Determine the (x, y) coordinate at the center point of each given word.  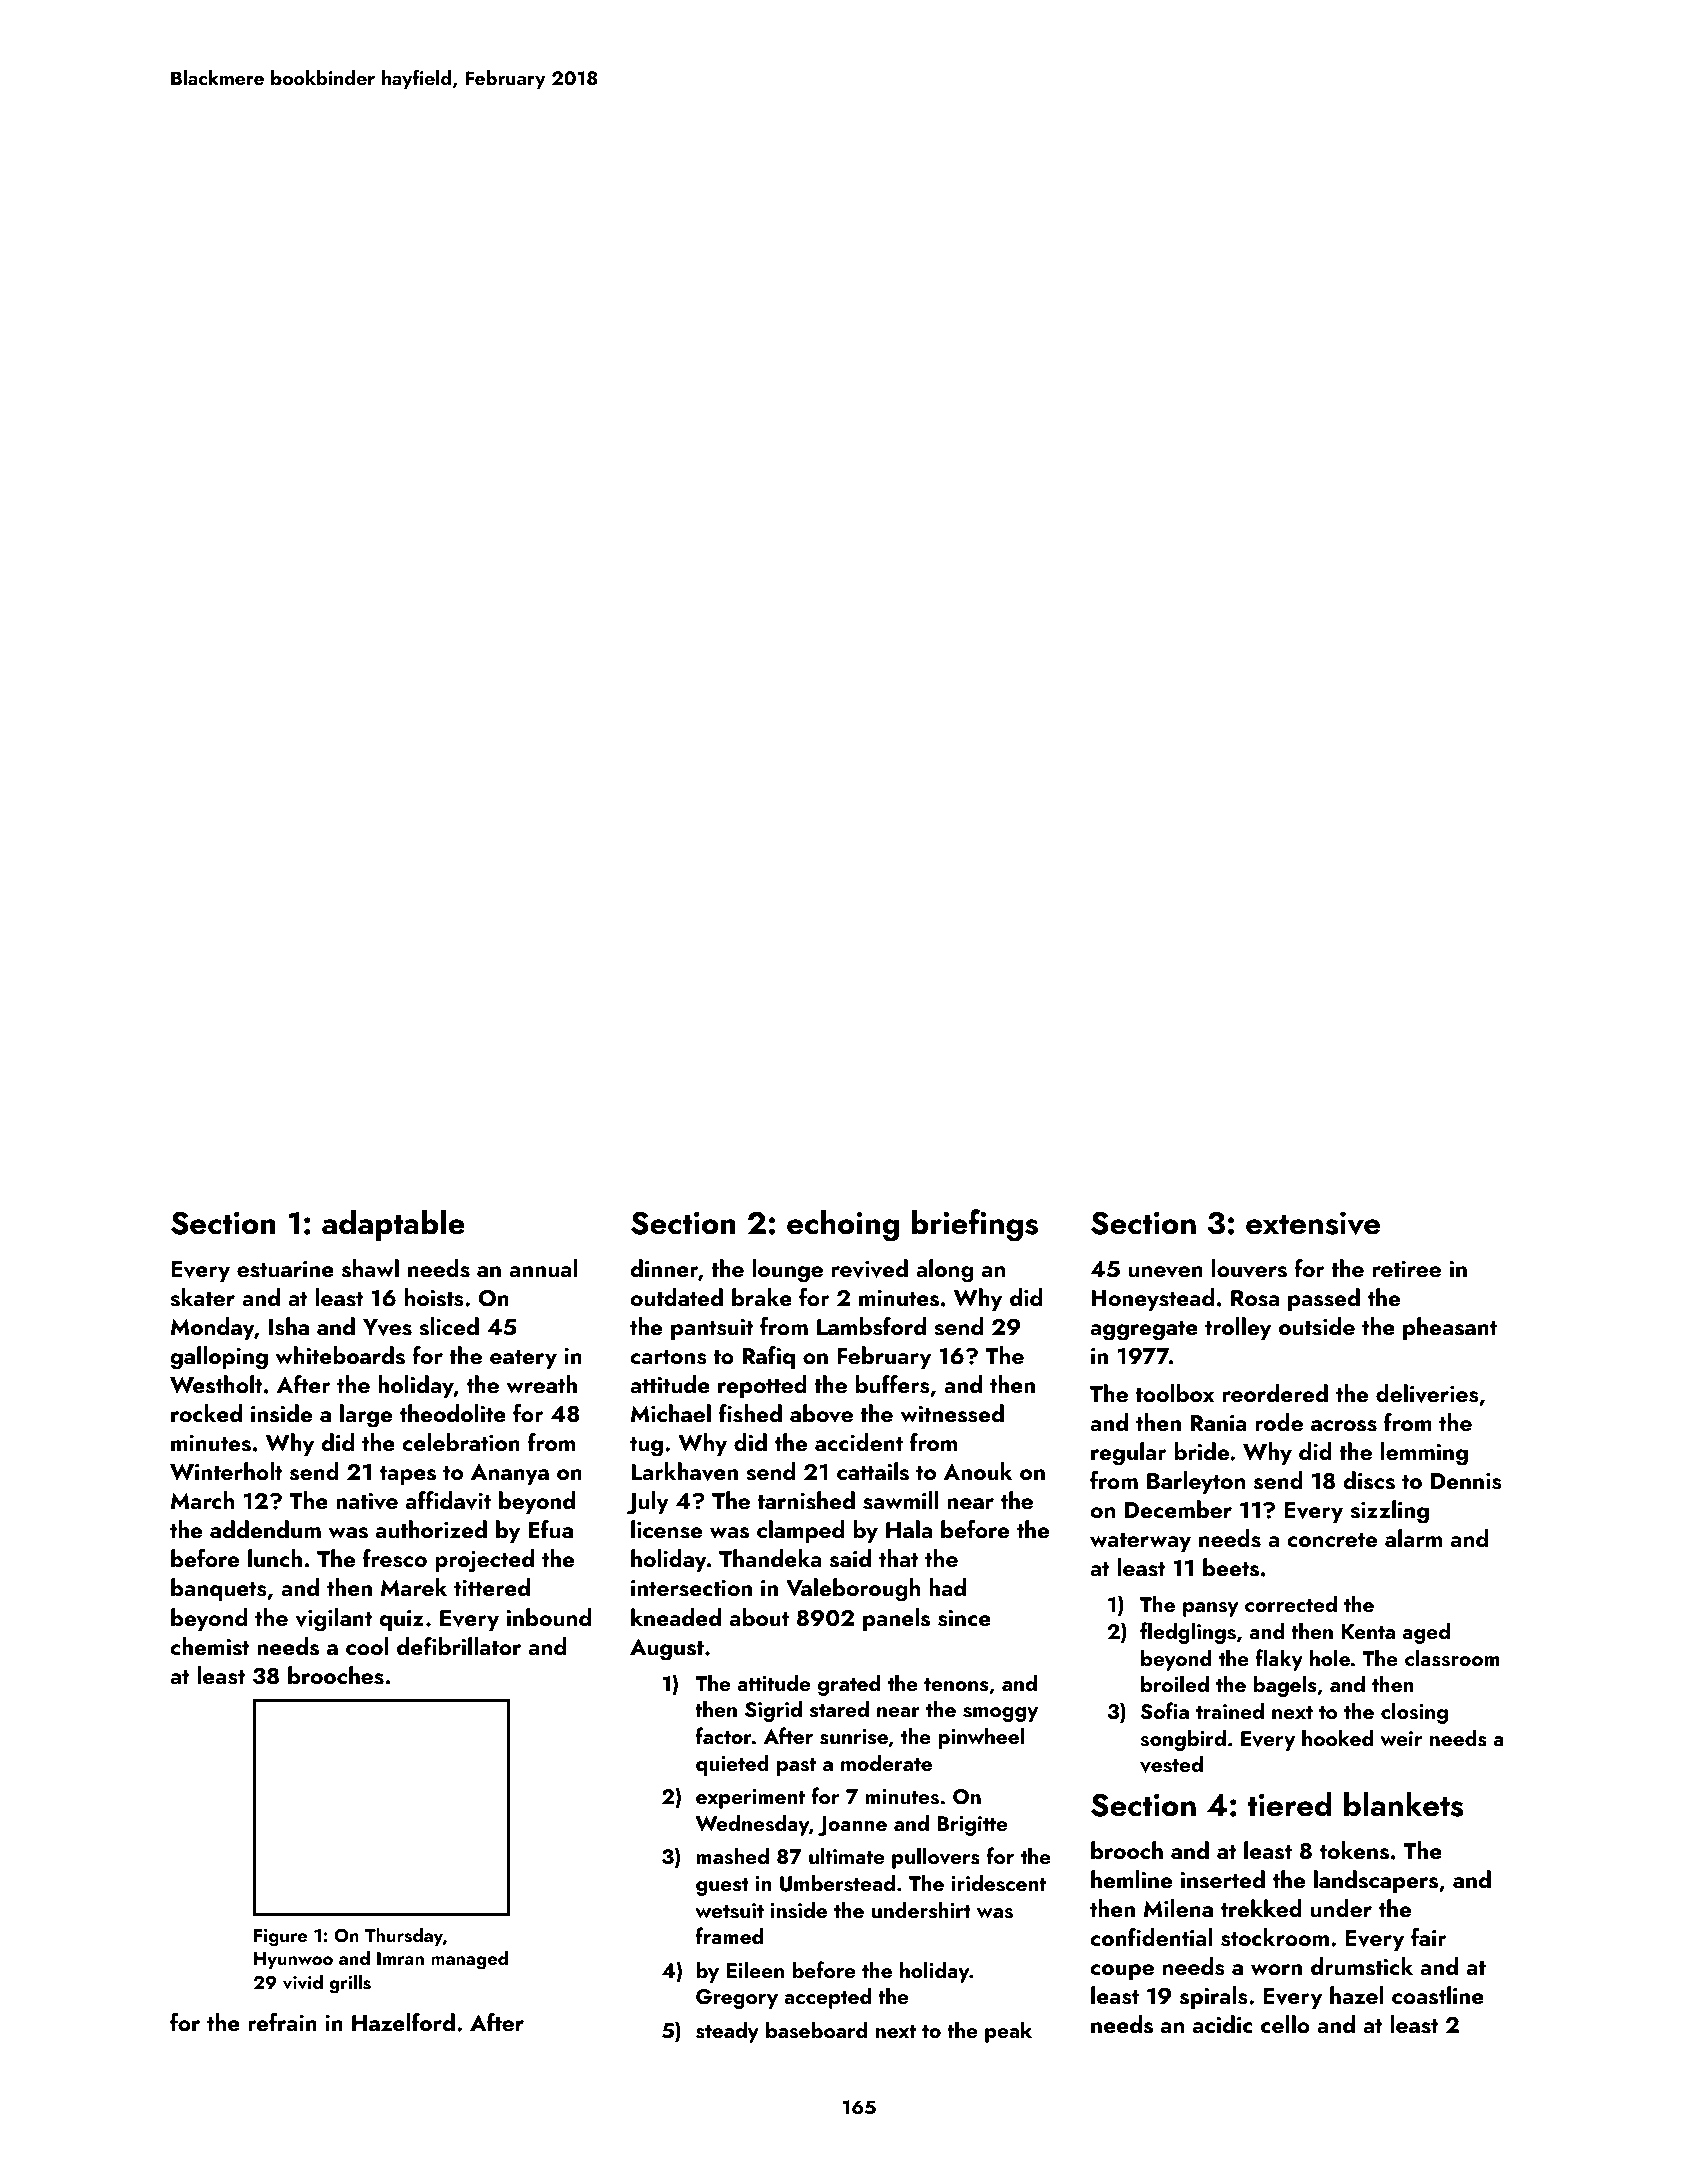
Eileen (755, 1969)
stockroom (1275, 1937)
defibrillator (459, 1646)
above (821, 1413)
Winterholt (226, 1471)
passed (1324, 1299)
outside (1317, 1326)
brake (762, 1297)
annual (543, 1268)
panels (896, 1619)
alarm (1413, 1538)
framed (729, 1935)
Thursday (404, 1936)
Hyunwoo (293, 1960)
